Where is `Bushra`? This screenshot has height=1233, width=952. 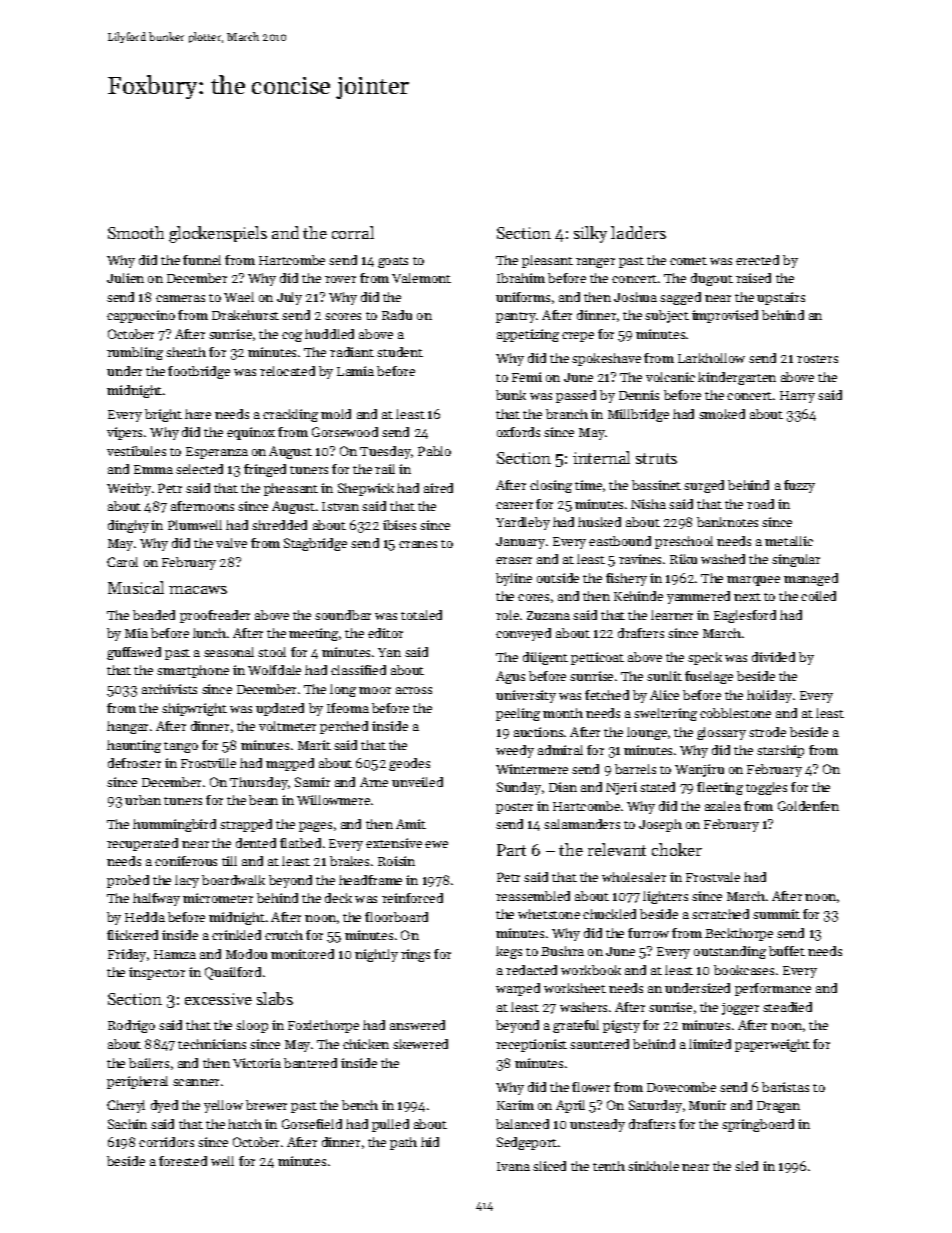
Bushra is located at coordinates (562, 951).
